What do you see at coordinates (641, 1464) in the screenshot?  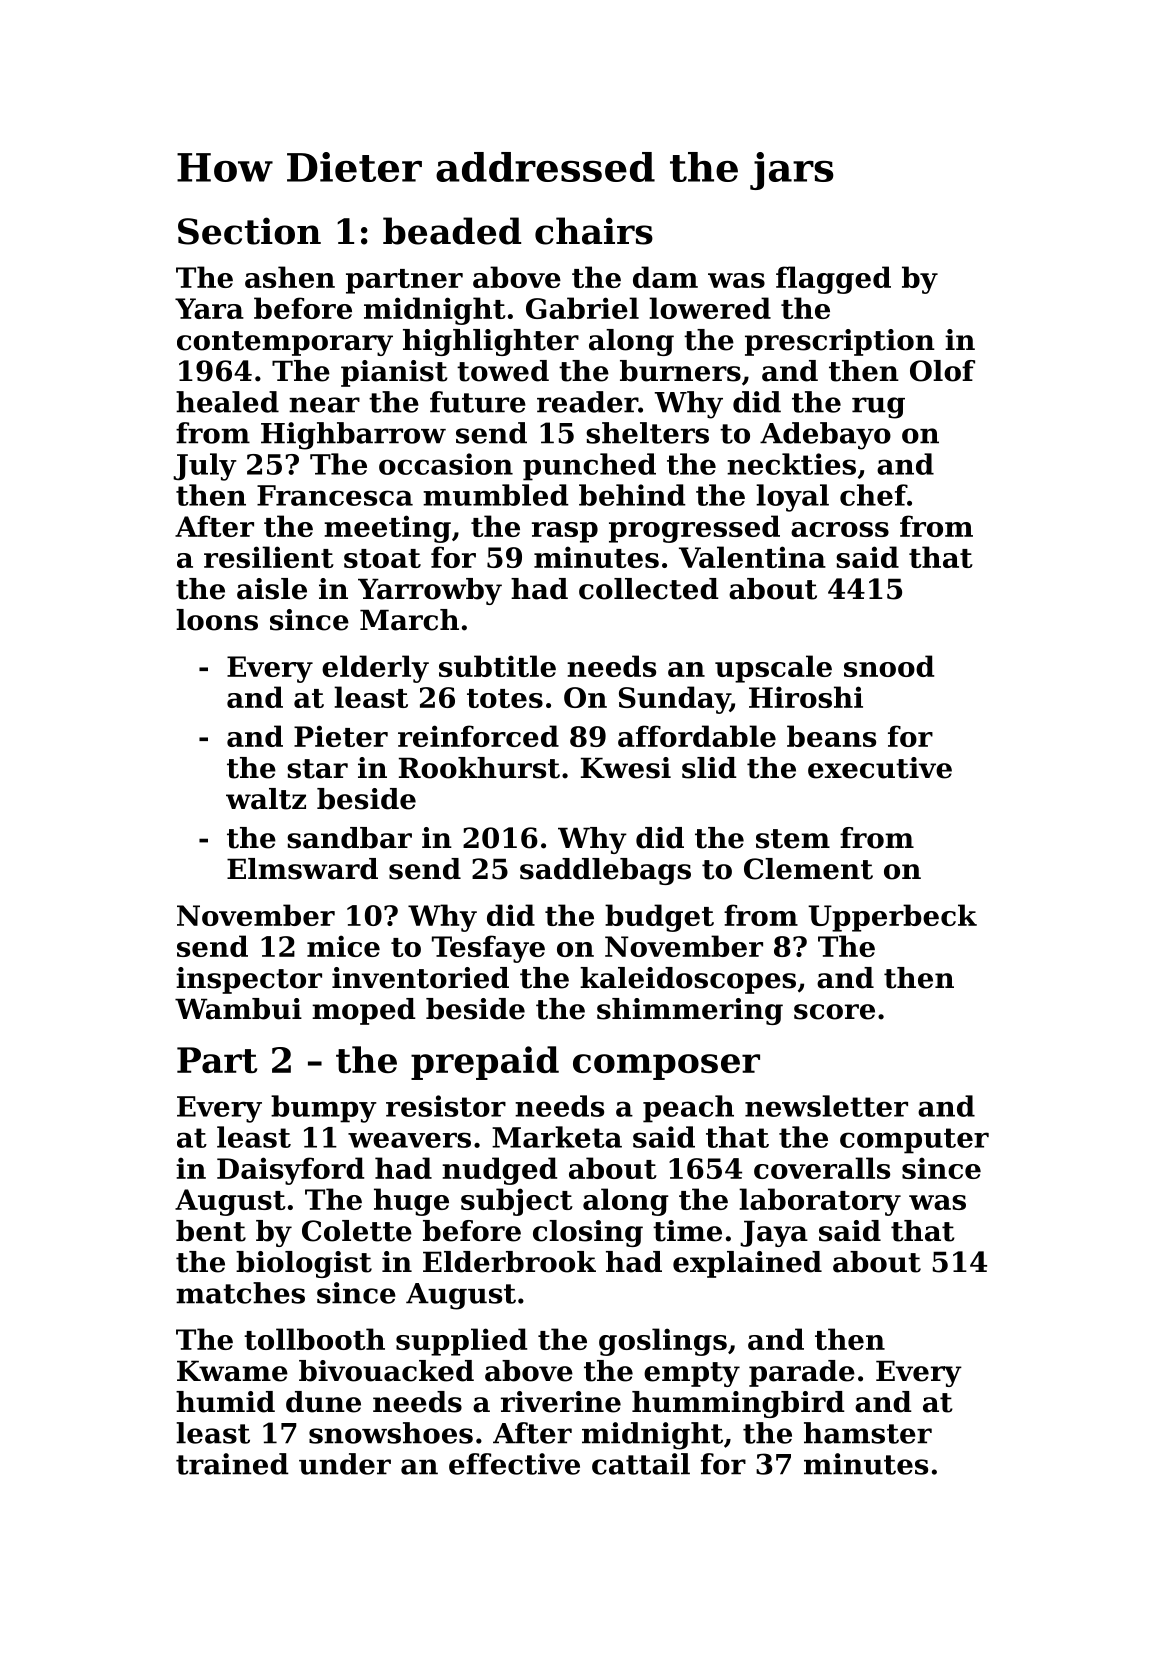 I see `cattail` at bounding box center [641, 1464].
